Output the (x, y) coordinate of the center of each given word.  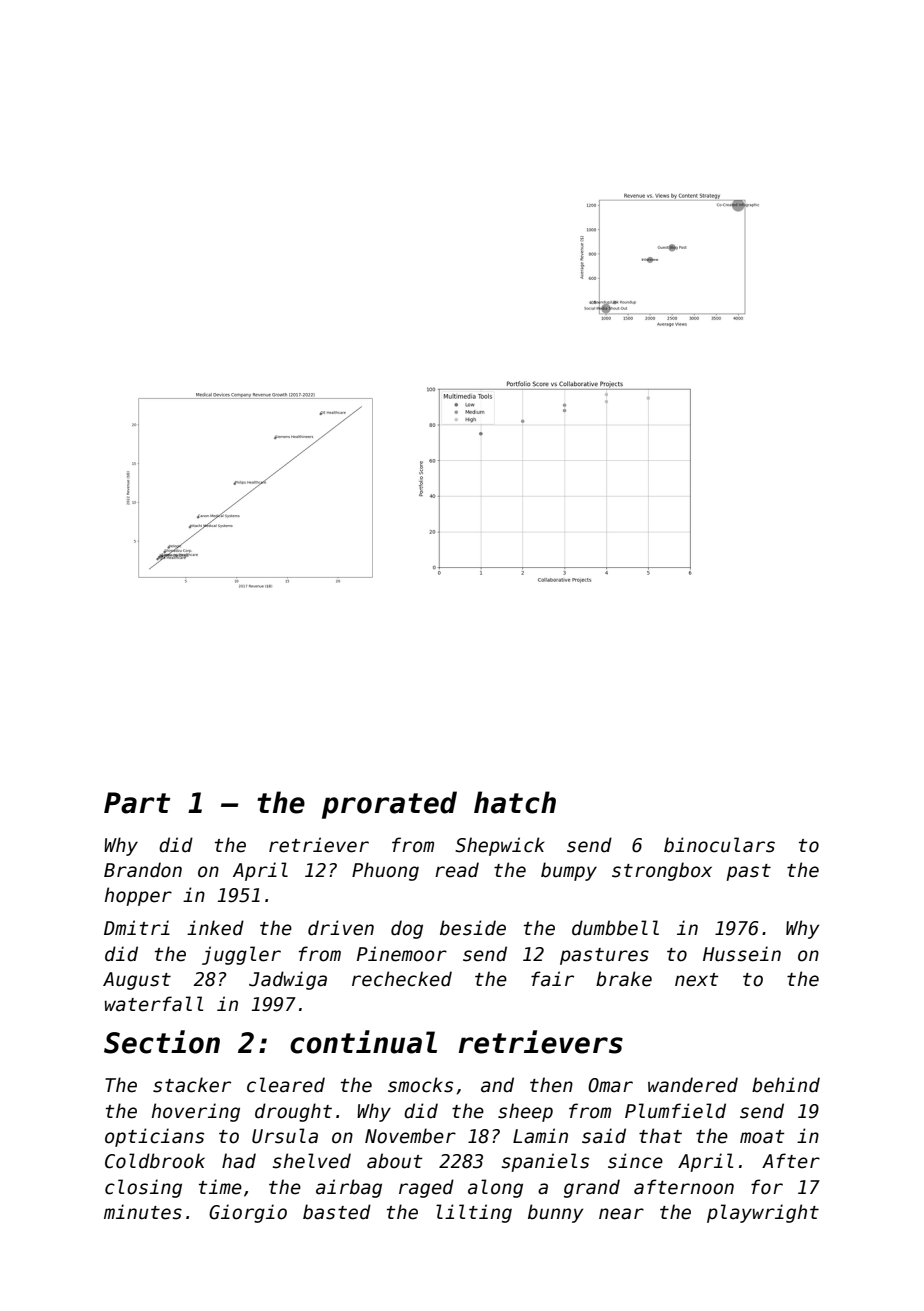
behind (786, 1085)
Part (137, 803)
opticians (154, 1137)
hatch (515, 802)
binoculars (719, 845)
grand (592, 1188)
